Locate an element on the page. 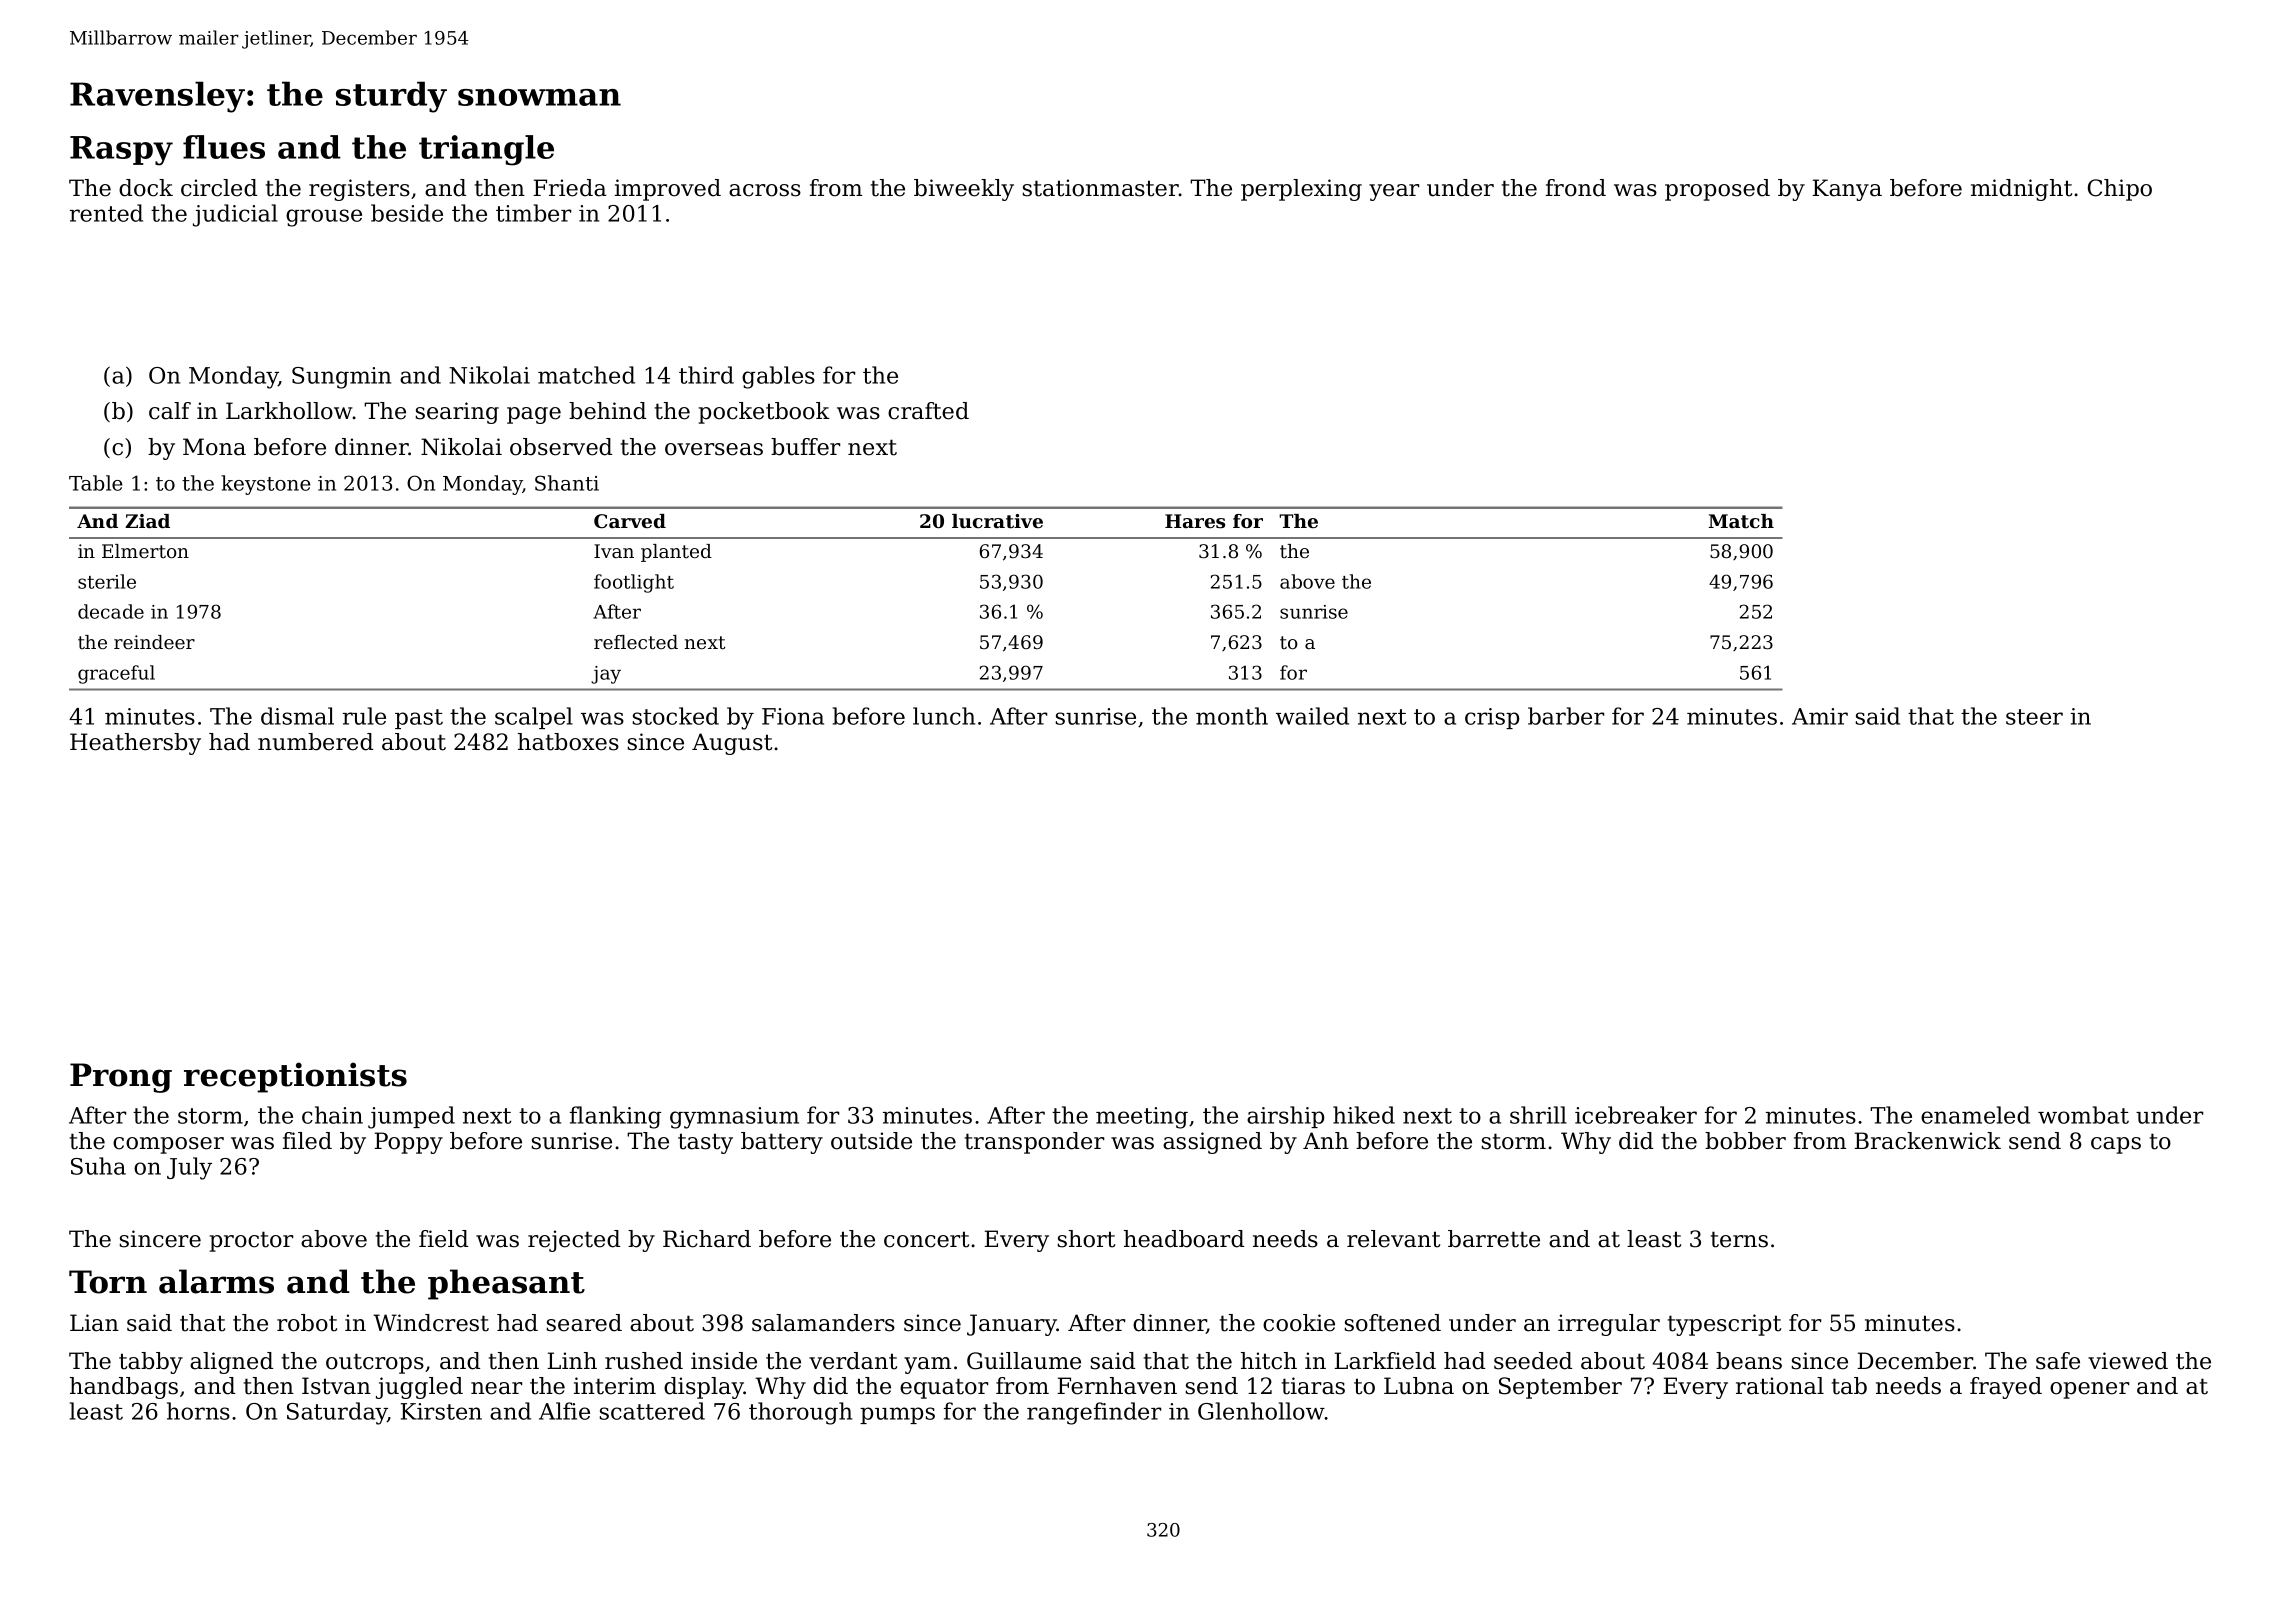 The height and width of the image is (1620, 2292). tiaras is located at coordinates (1313, 1386).
